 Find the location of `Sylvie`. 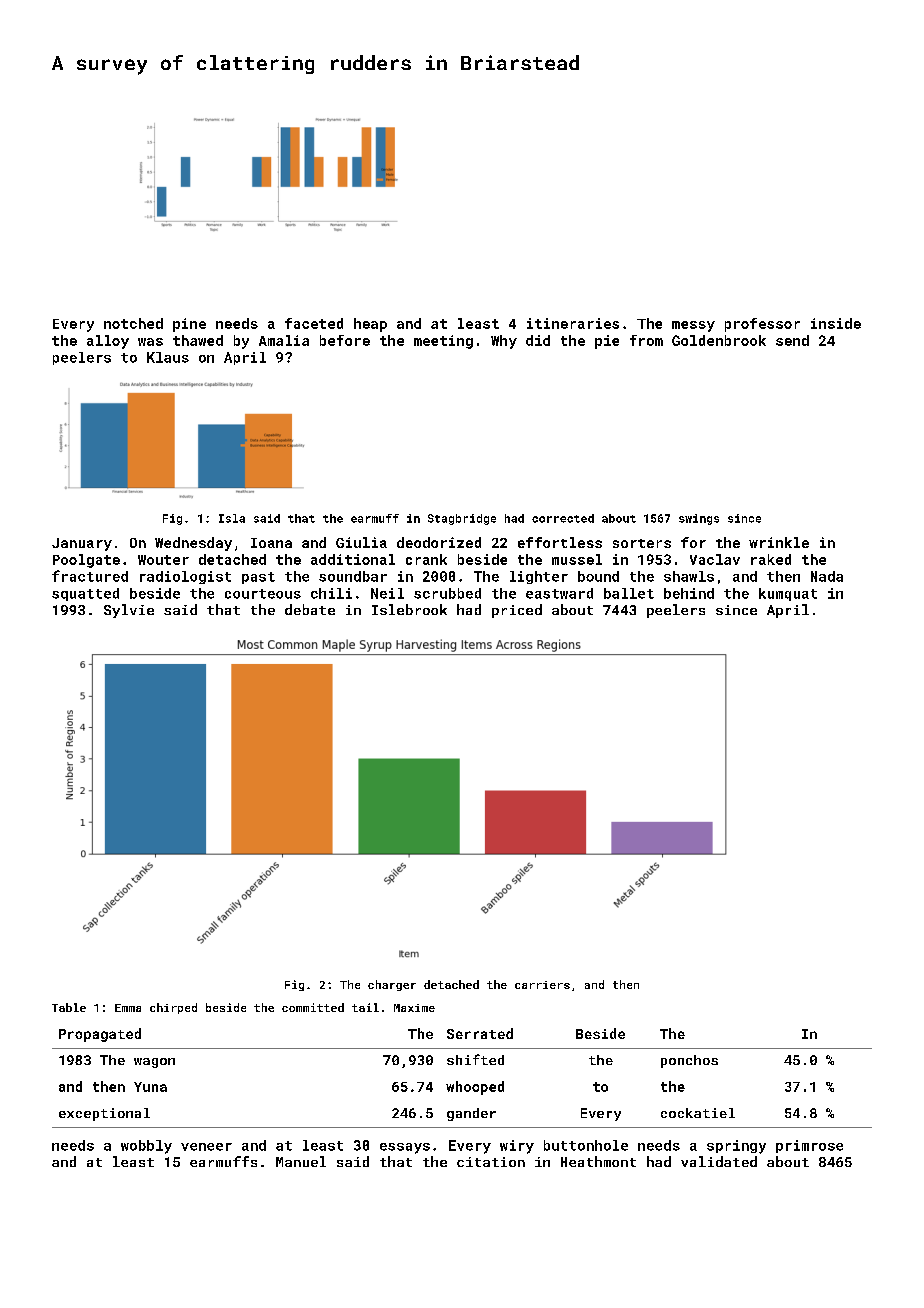

Sylvie is located at coordinates (129, 611).
